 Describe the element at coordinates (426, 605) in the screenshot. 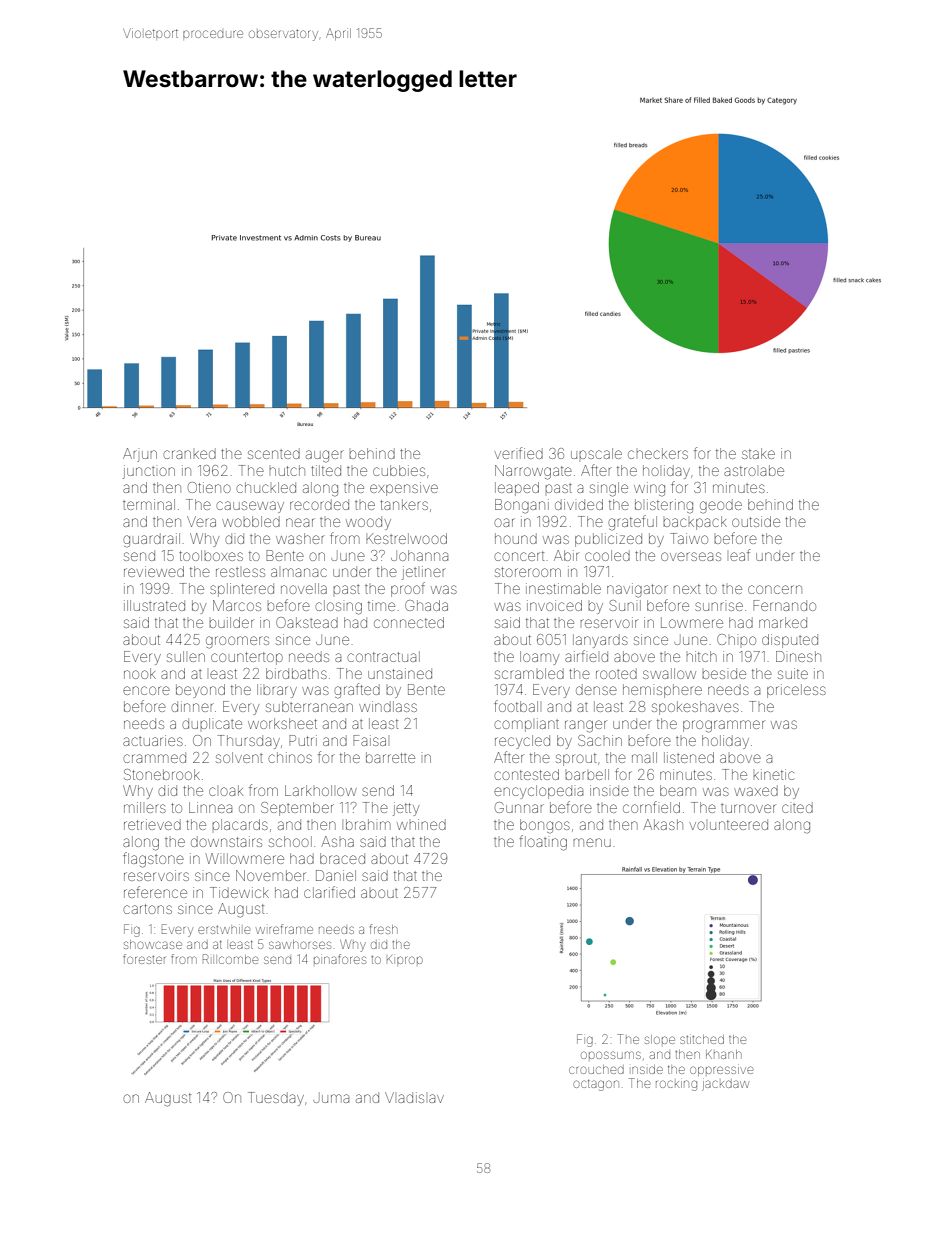

I see `Ghada` at that location.
